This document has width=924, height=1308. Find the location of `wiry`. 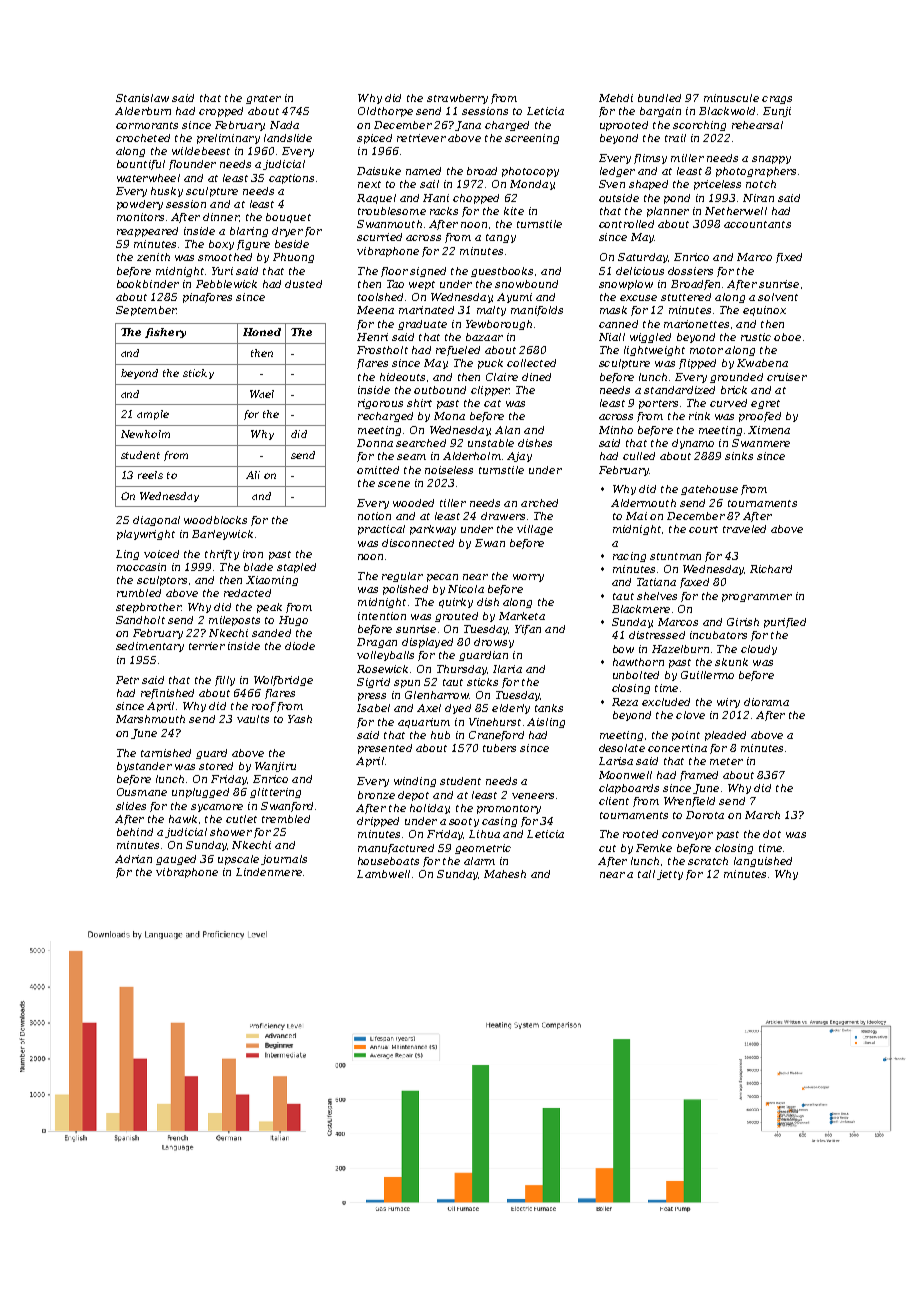

wiry is located at coordinates (728, 703).
